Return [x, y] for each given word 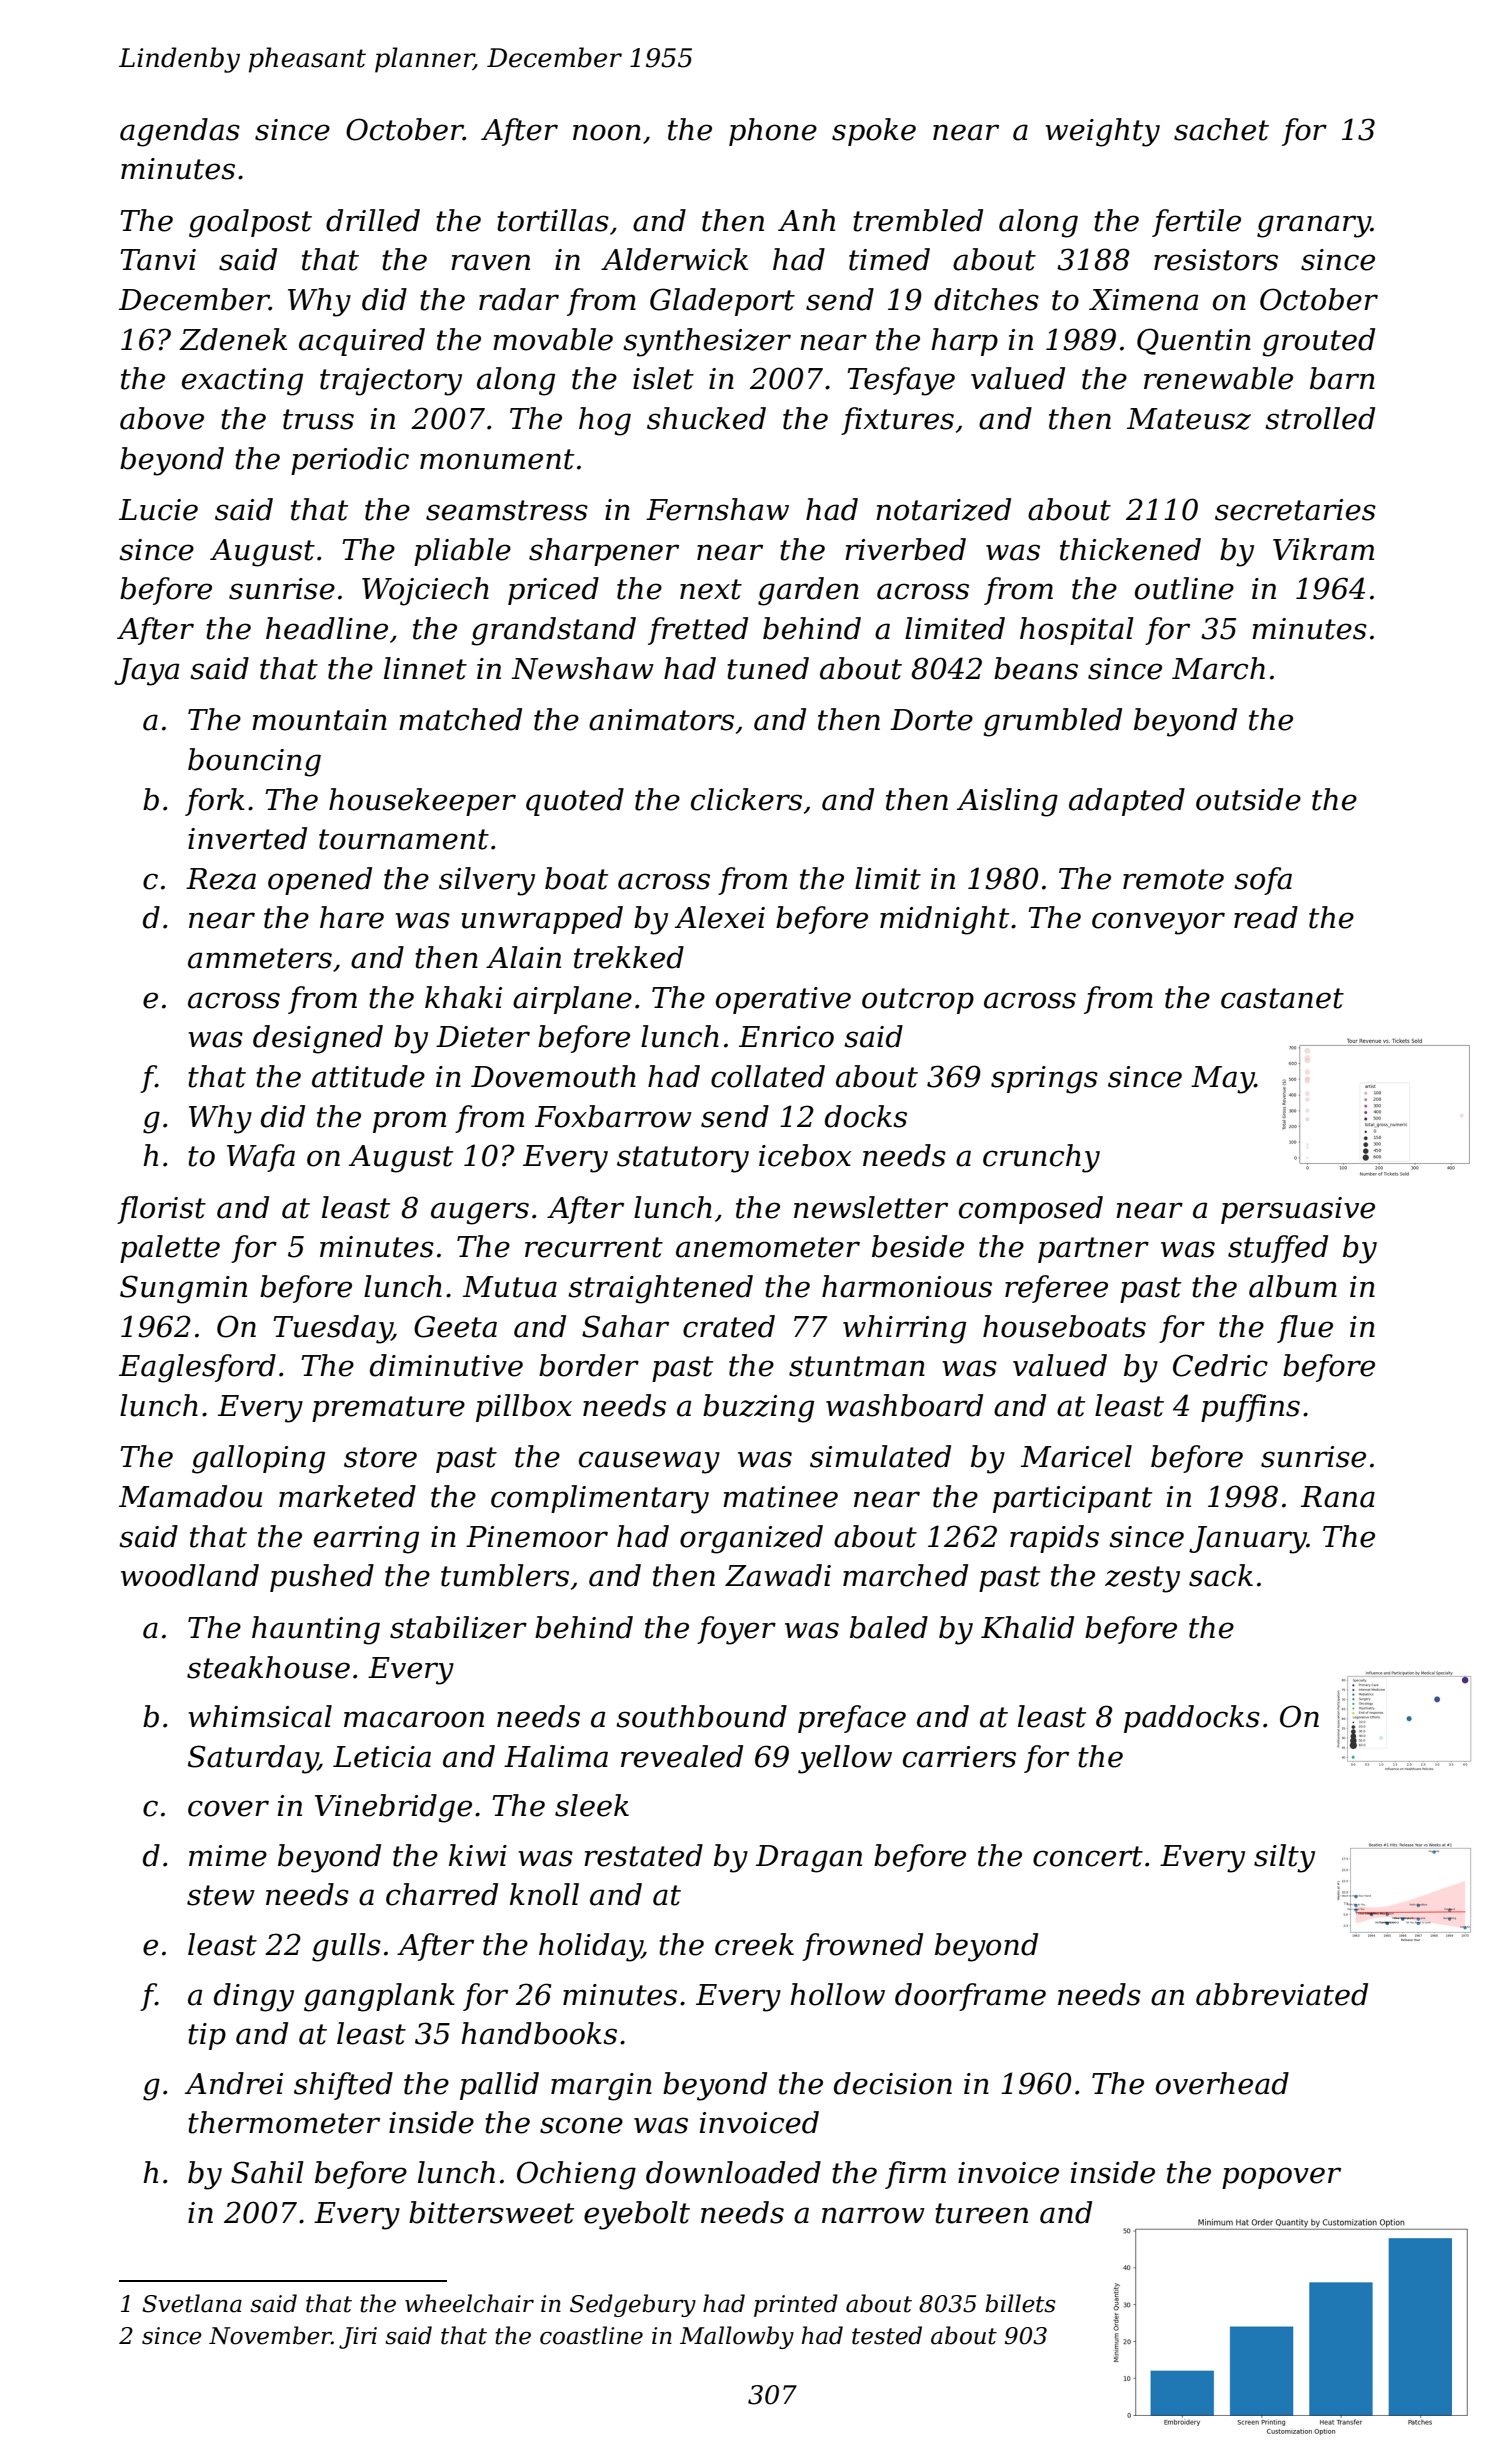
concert [1088, 1856]
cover [228, 1808]
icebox [805, 1155]
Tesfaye [901, 381]
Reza [221, 879]
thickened [1130, 549]
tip [207, 2036]
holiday [590, 1947]
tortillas [553, 220]
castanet [1282, 998]
